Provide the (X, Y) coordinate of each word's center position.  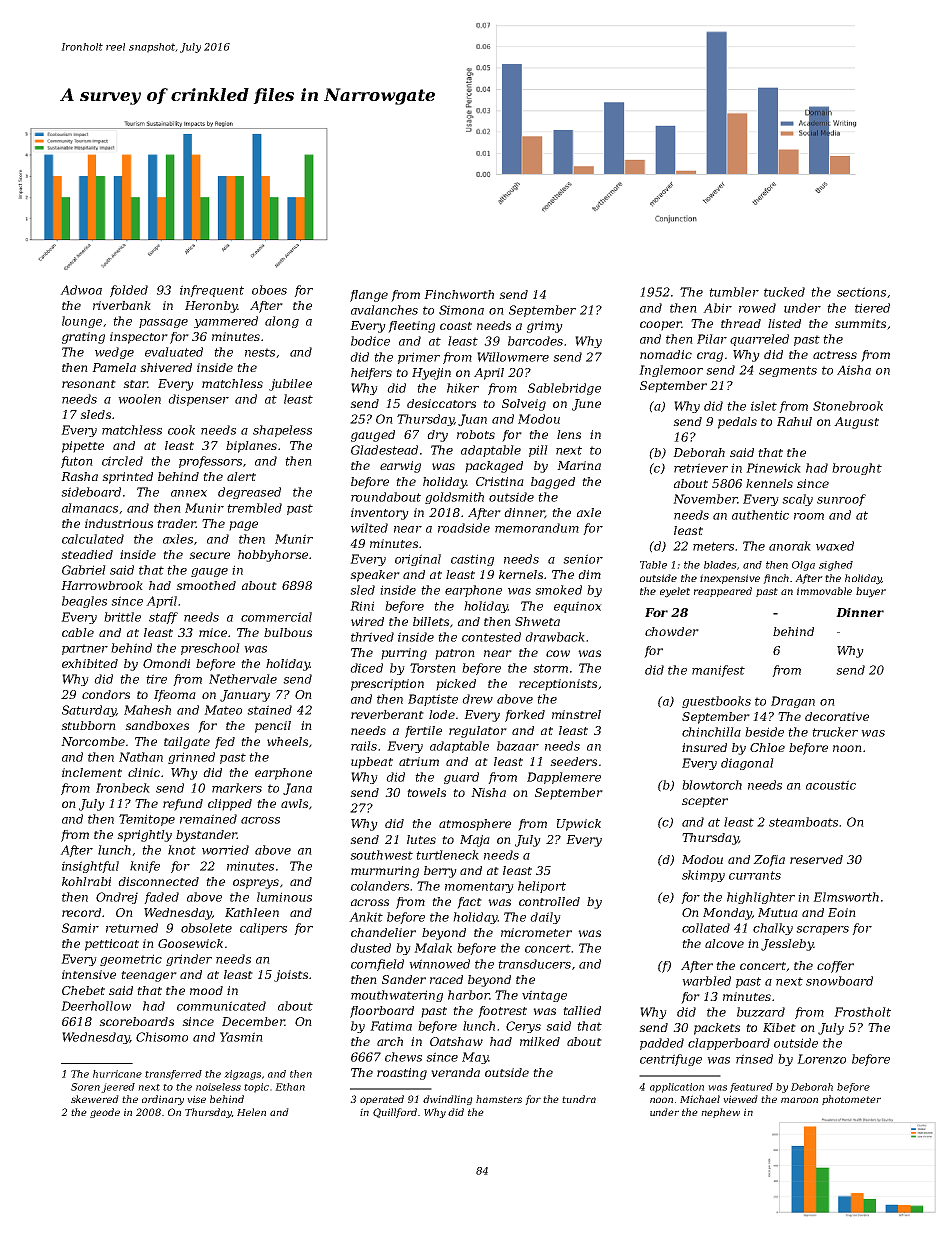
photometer (851, 1100)
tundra (579, 1099)
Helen (251, 1112)
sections (861, 292)
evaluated (174, 352)
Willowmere (513, 357)
